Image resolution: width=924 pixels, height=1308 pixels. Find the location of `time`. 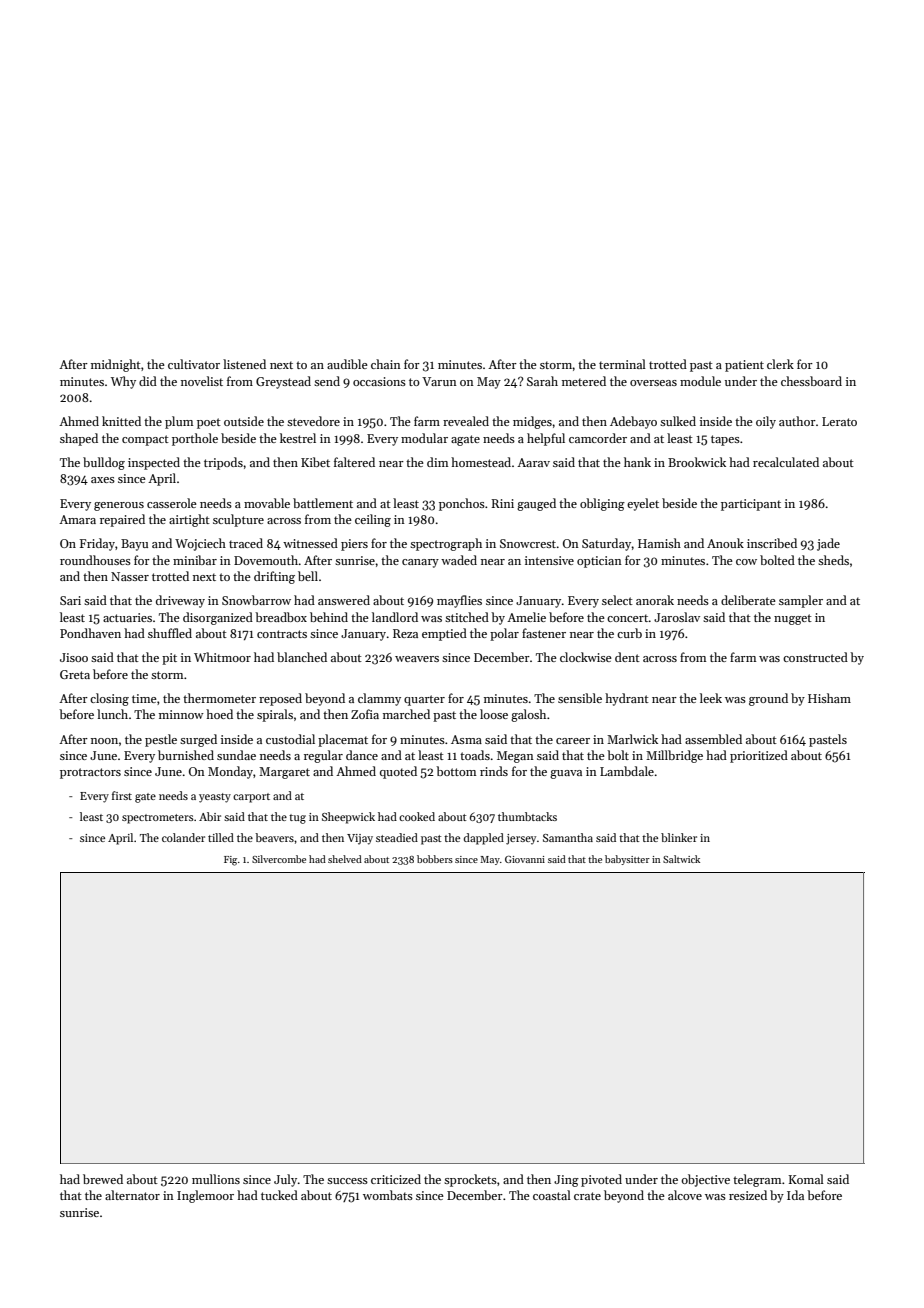

time is located at coordinates (144, 698).
